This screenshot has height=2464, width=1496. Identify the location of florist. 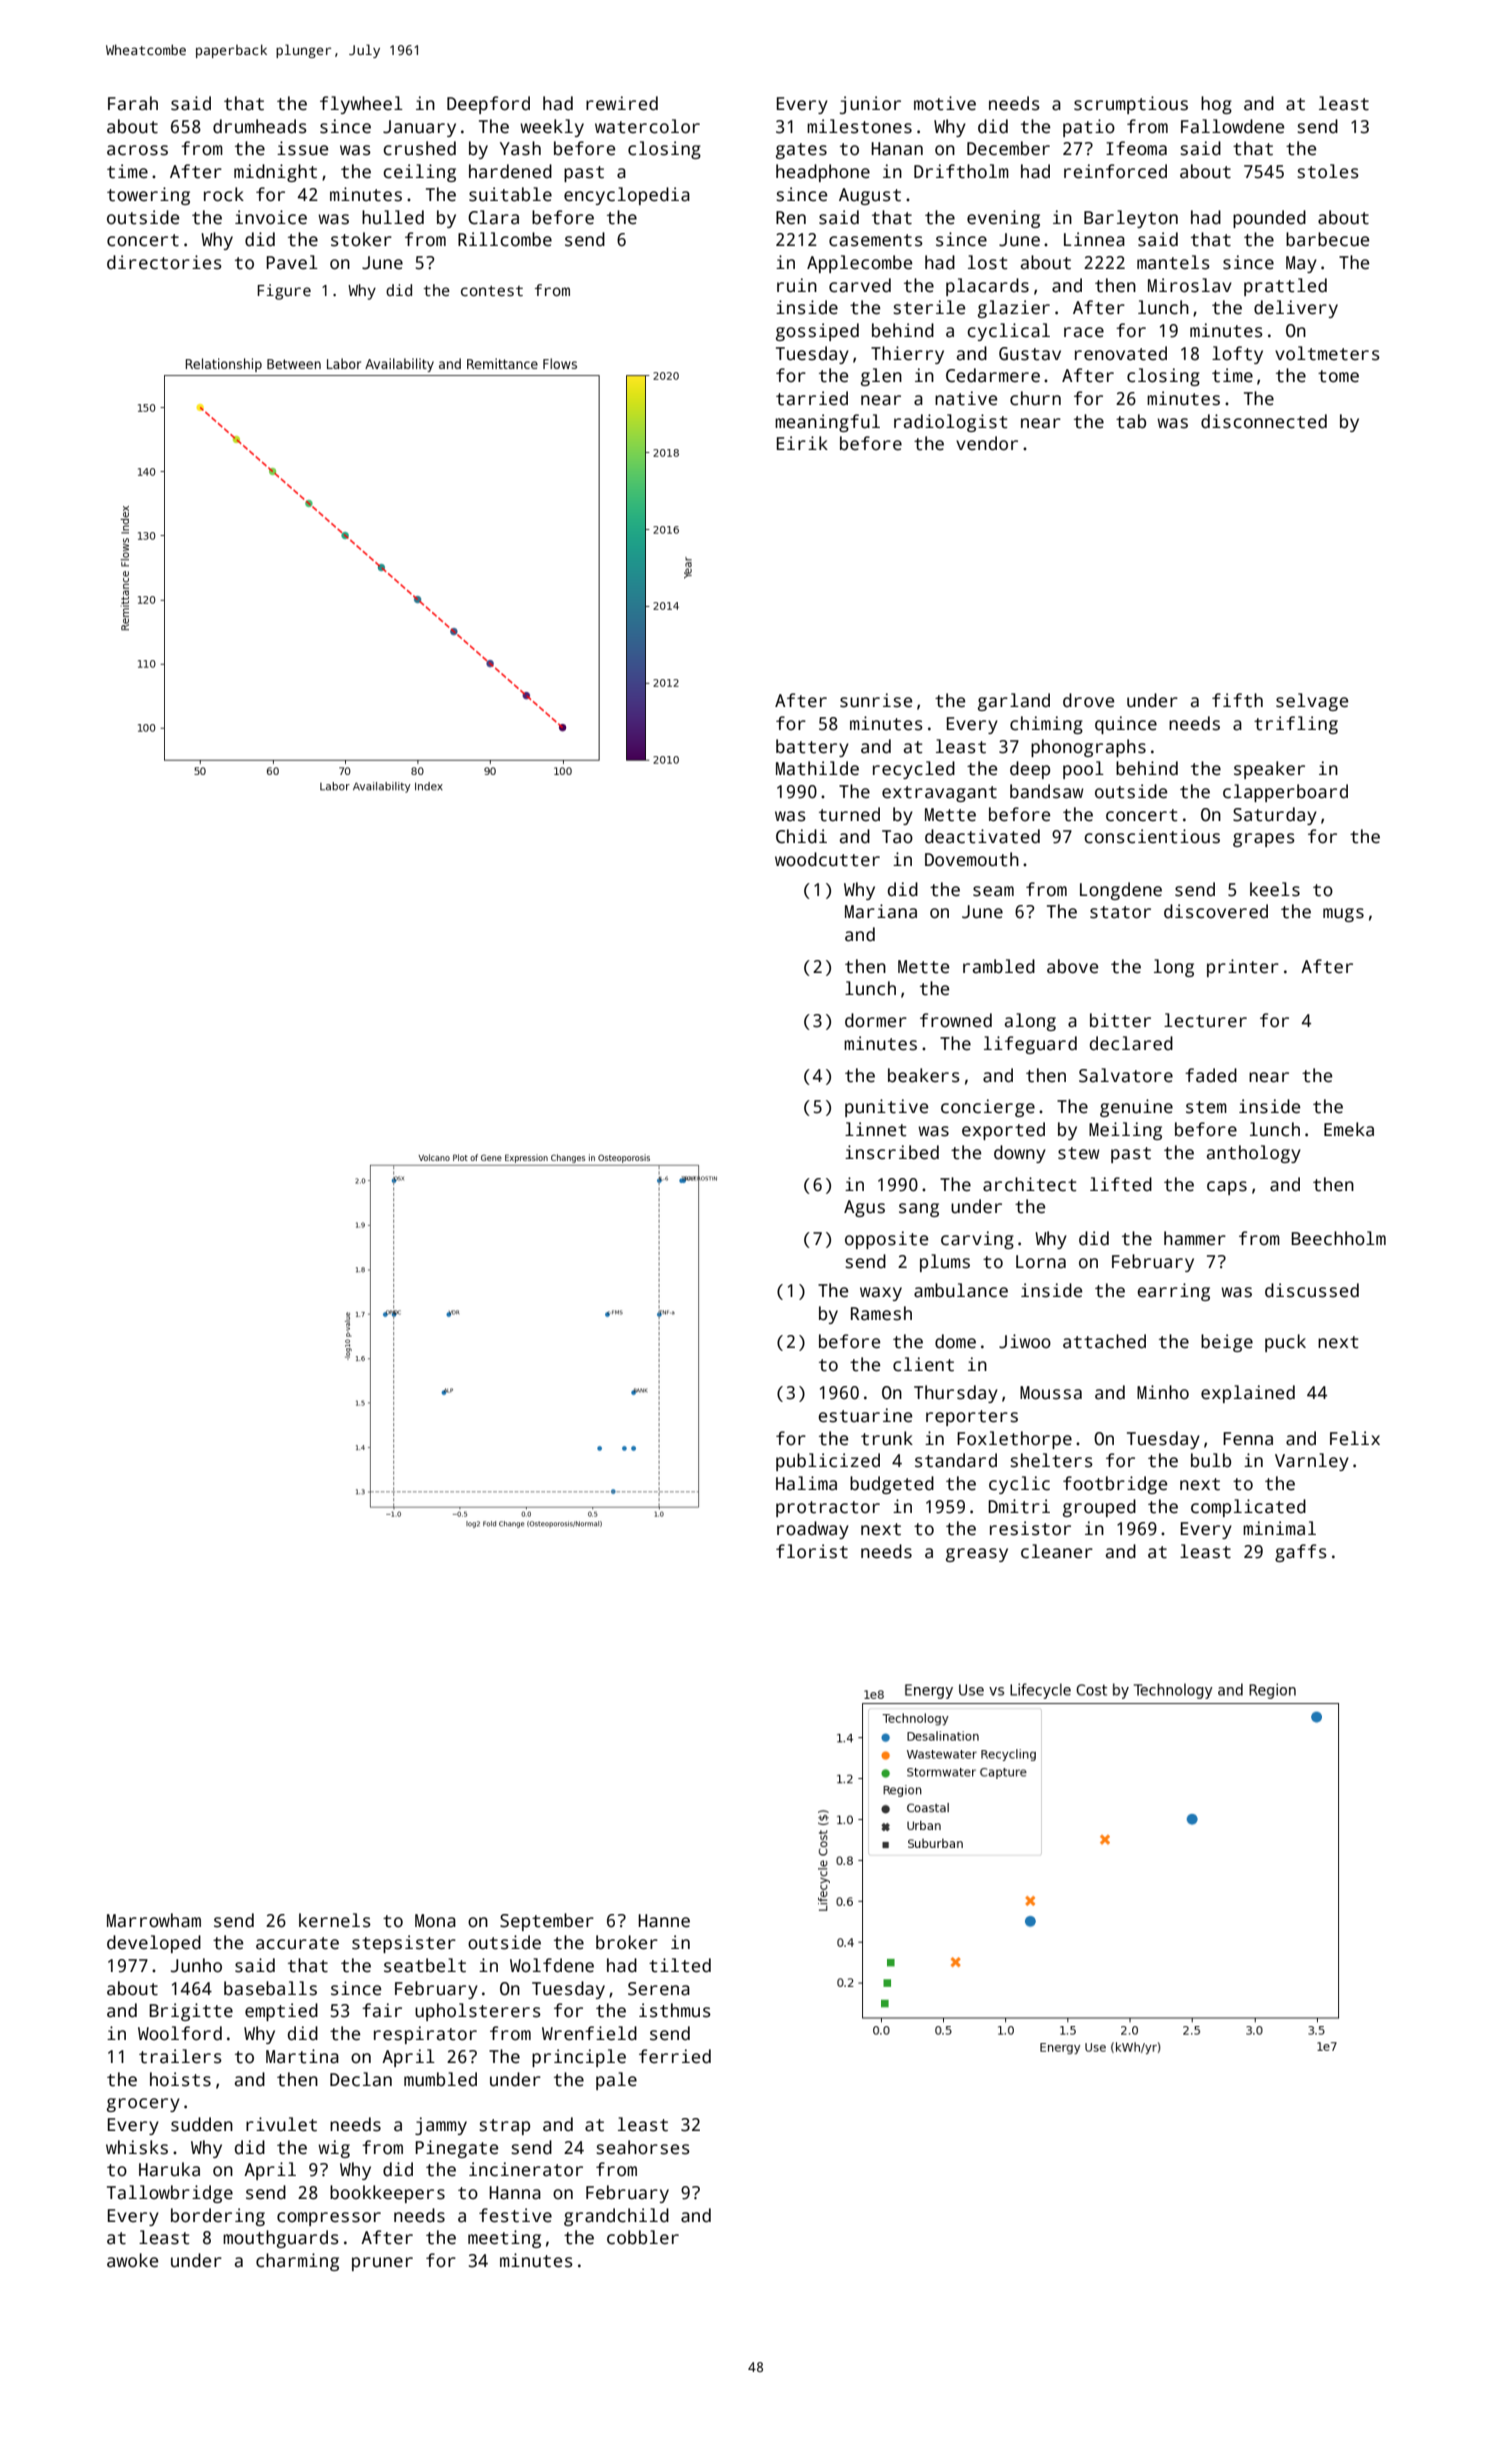
(812, 1551).
